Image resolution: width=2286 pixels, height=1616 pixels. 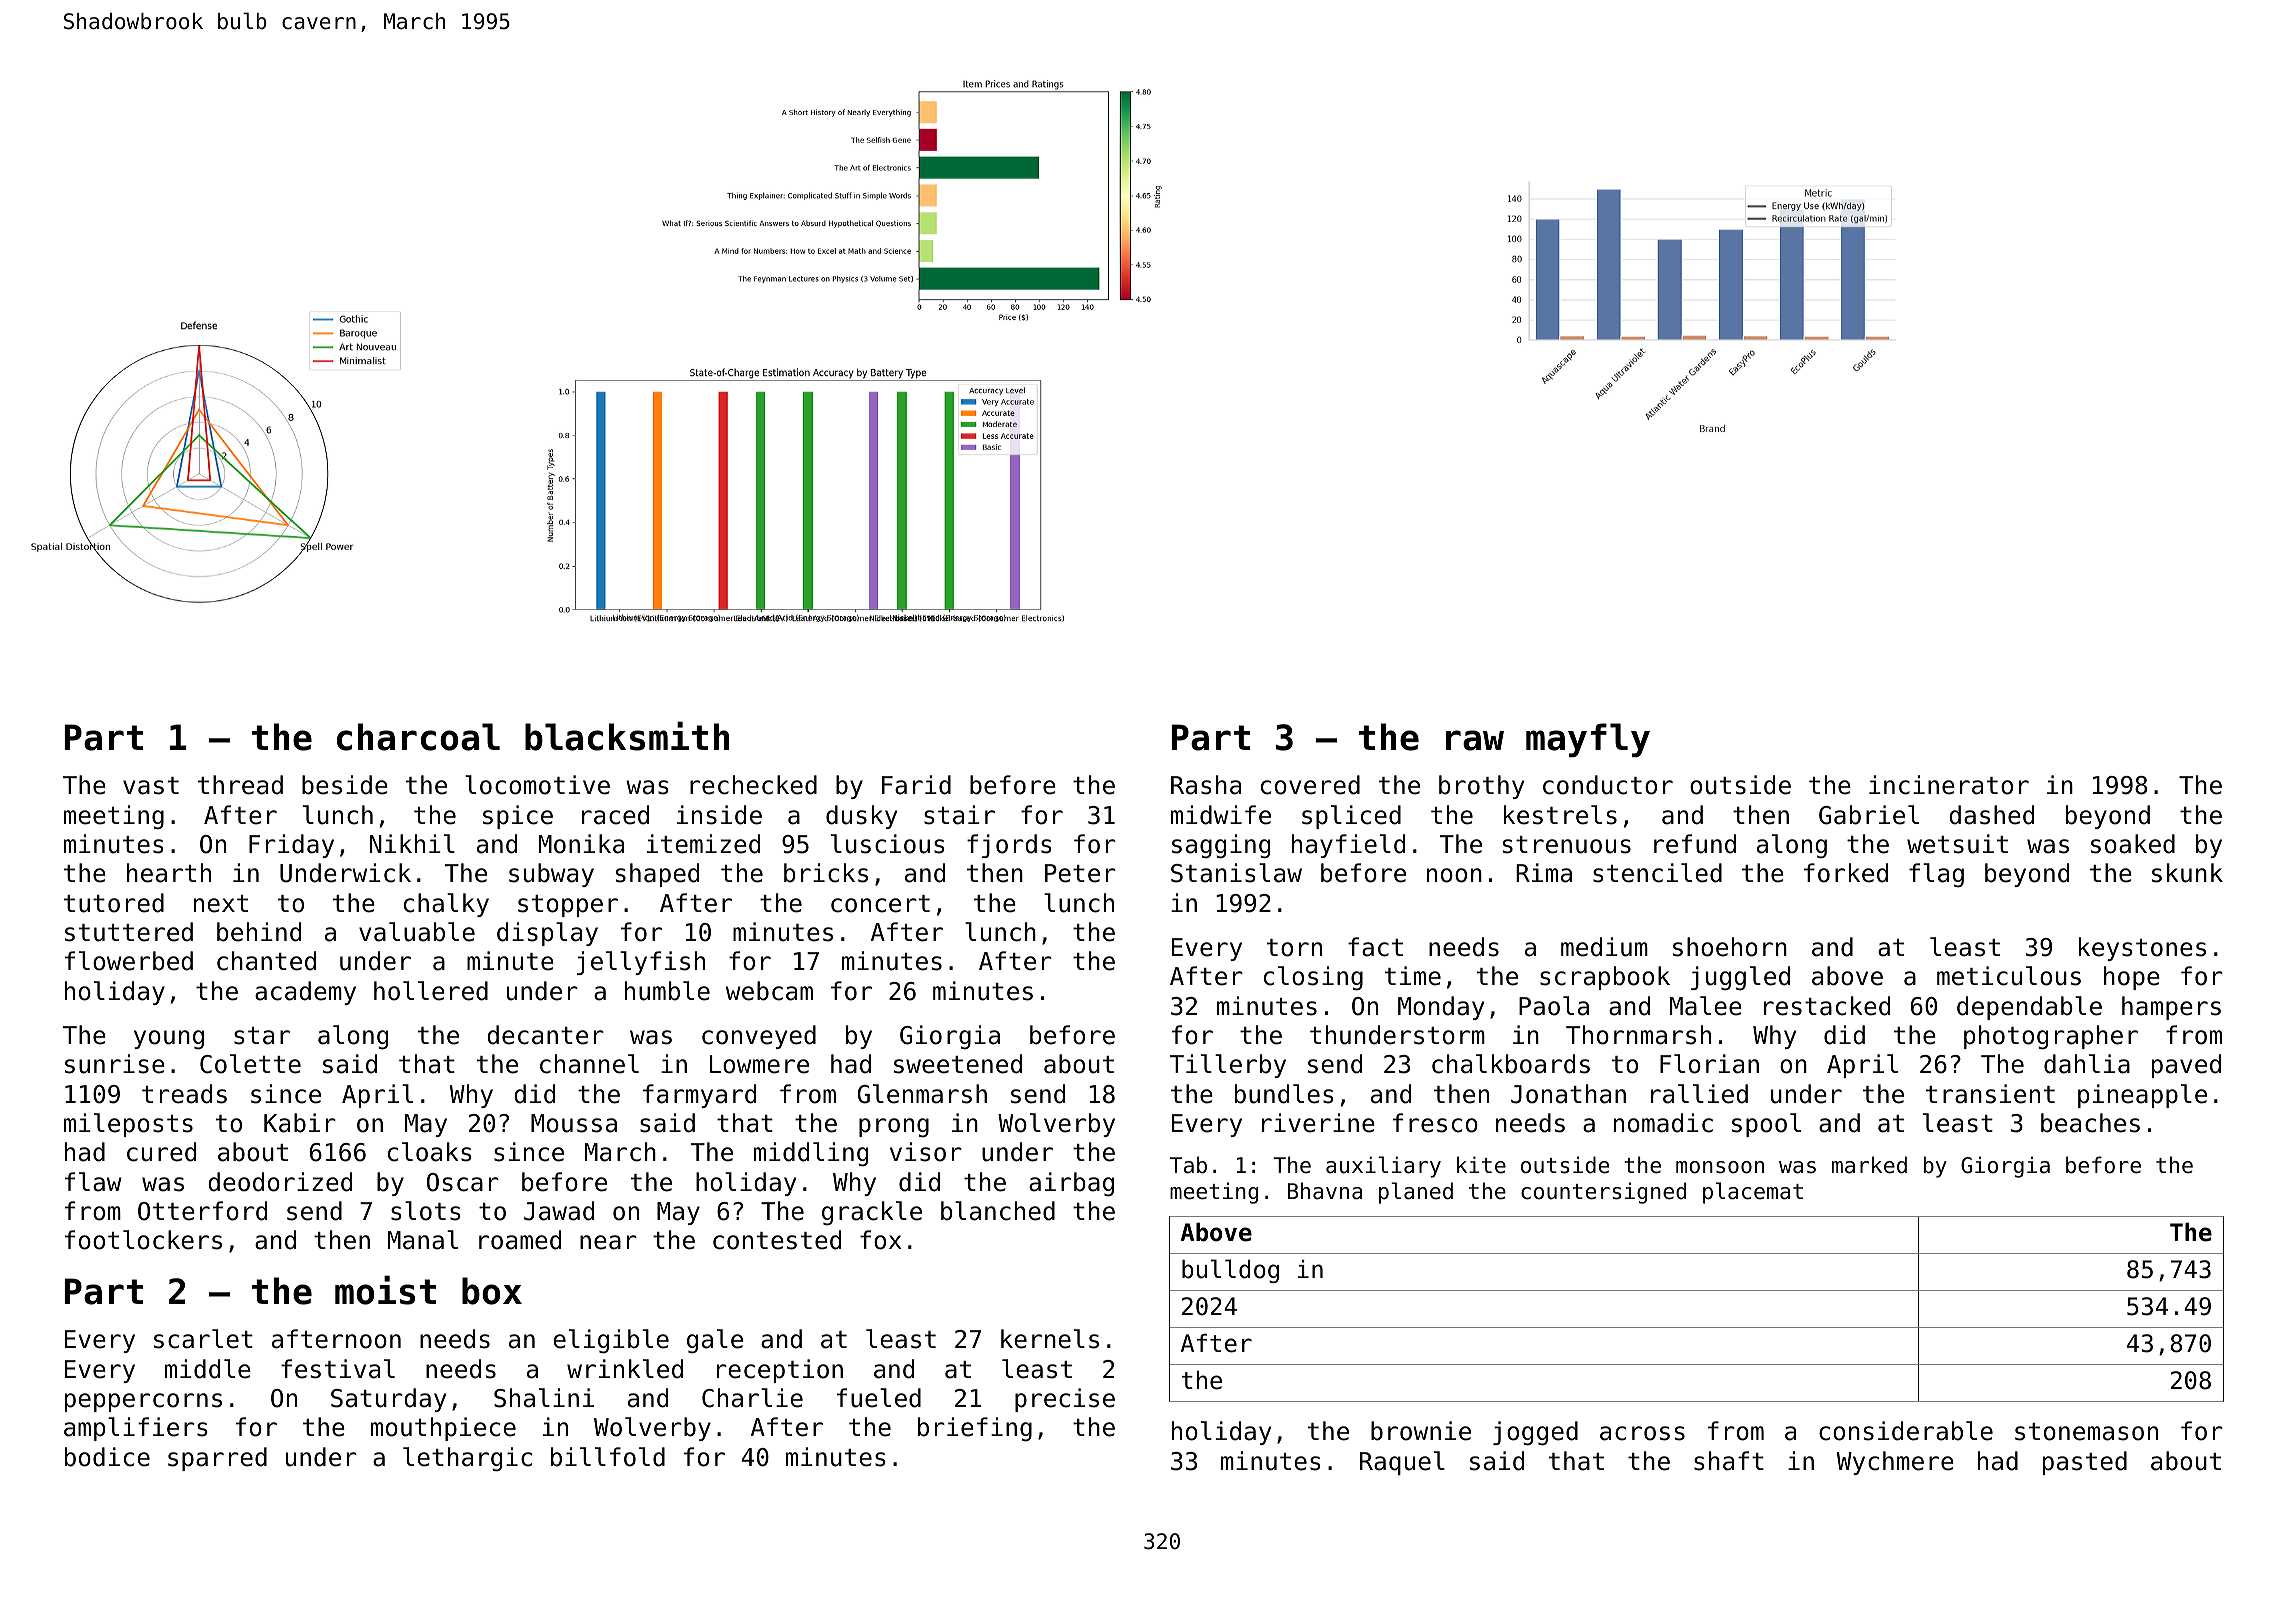 I want to click on Rasha, so click(x=1206, y=785).
